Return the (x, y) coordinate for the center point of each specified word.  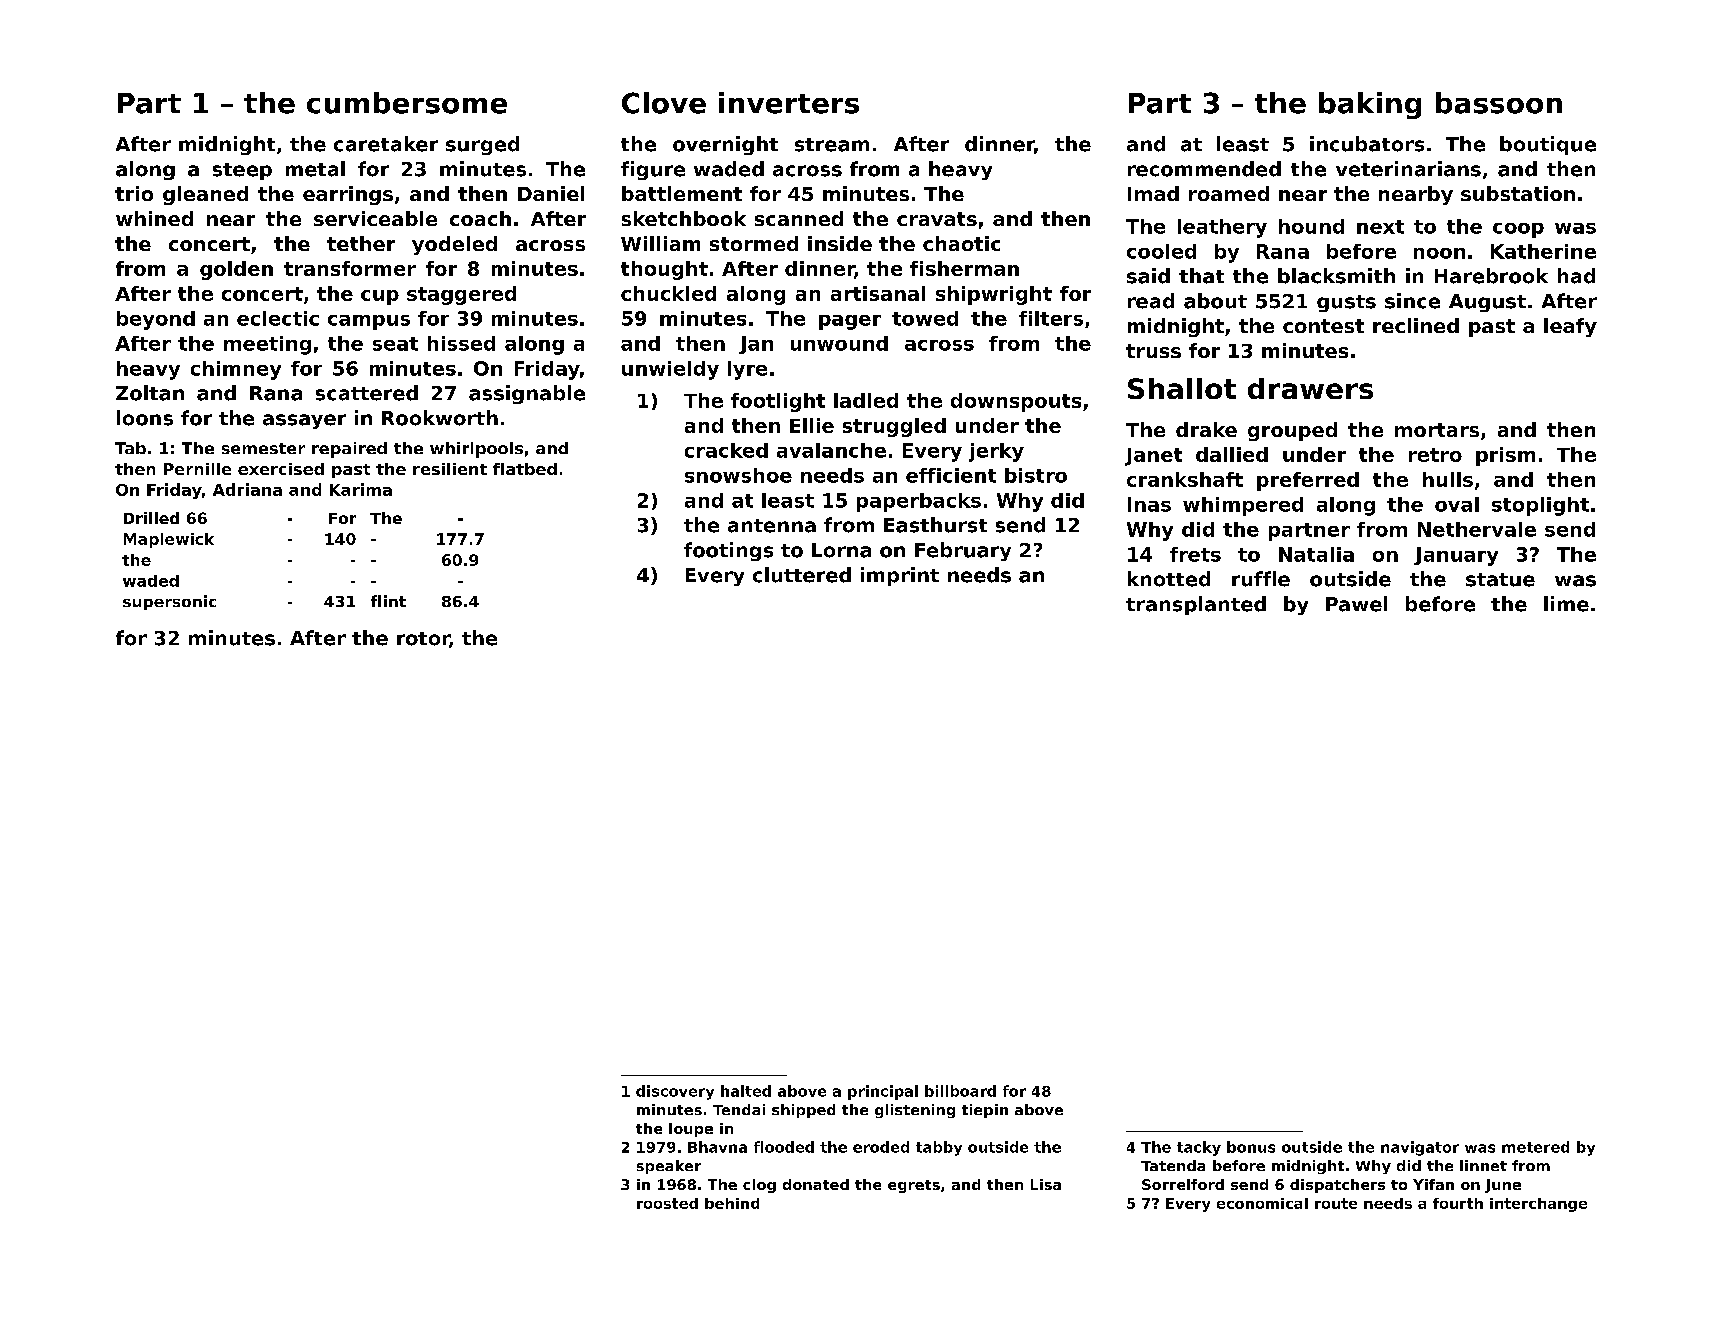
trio (134, 193)
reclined (1416, 325)
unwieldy (670, 370)
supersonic (169, 602)
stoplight (1540, 506)
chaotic (961, 243)
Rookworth (440, 418)
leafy (1570, 327)
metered (1535, 1147)
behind (732, 1203)
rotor (423, 640)
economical (1262, 1203)
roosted (667, 1203)
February (963, 551)
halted (746, 1091)
